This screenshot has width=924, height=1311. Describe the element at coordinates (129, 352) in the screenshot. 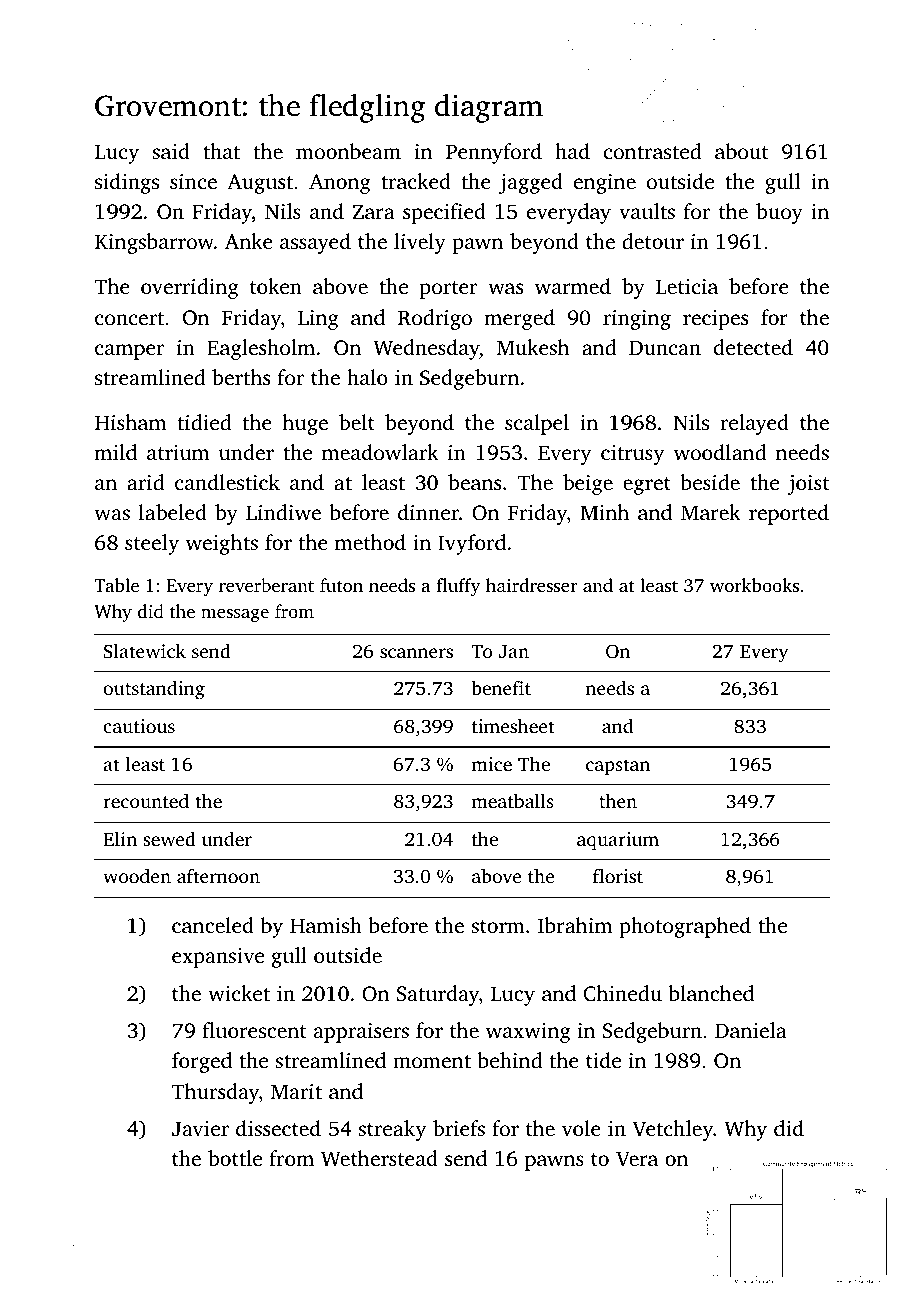

I see `camper` at that location.
